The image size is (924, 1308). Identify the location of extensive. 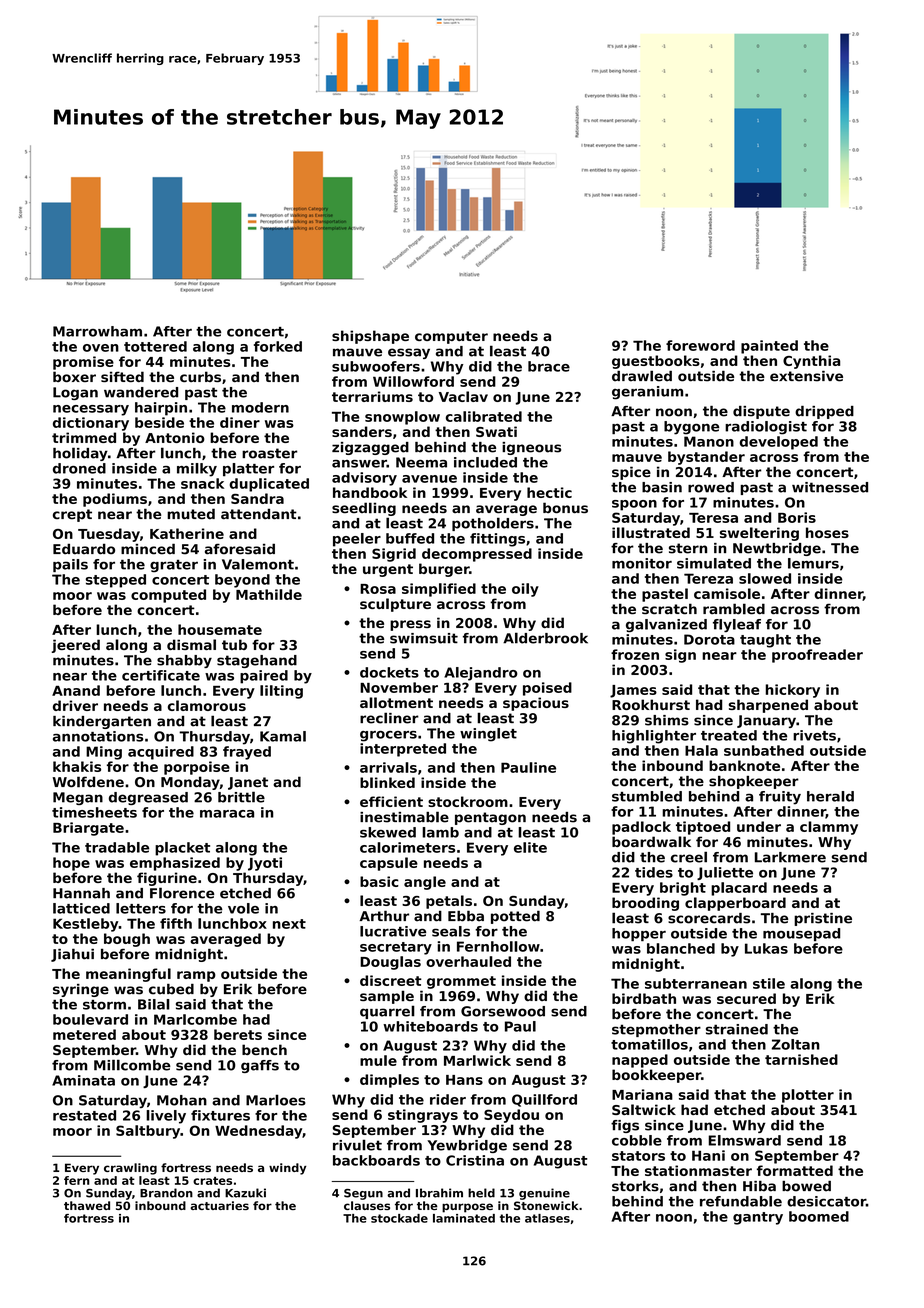
(806, 376).
